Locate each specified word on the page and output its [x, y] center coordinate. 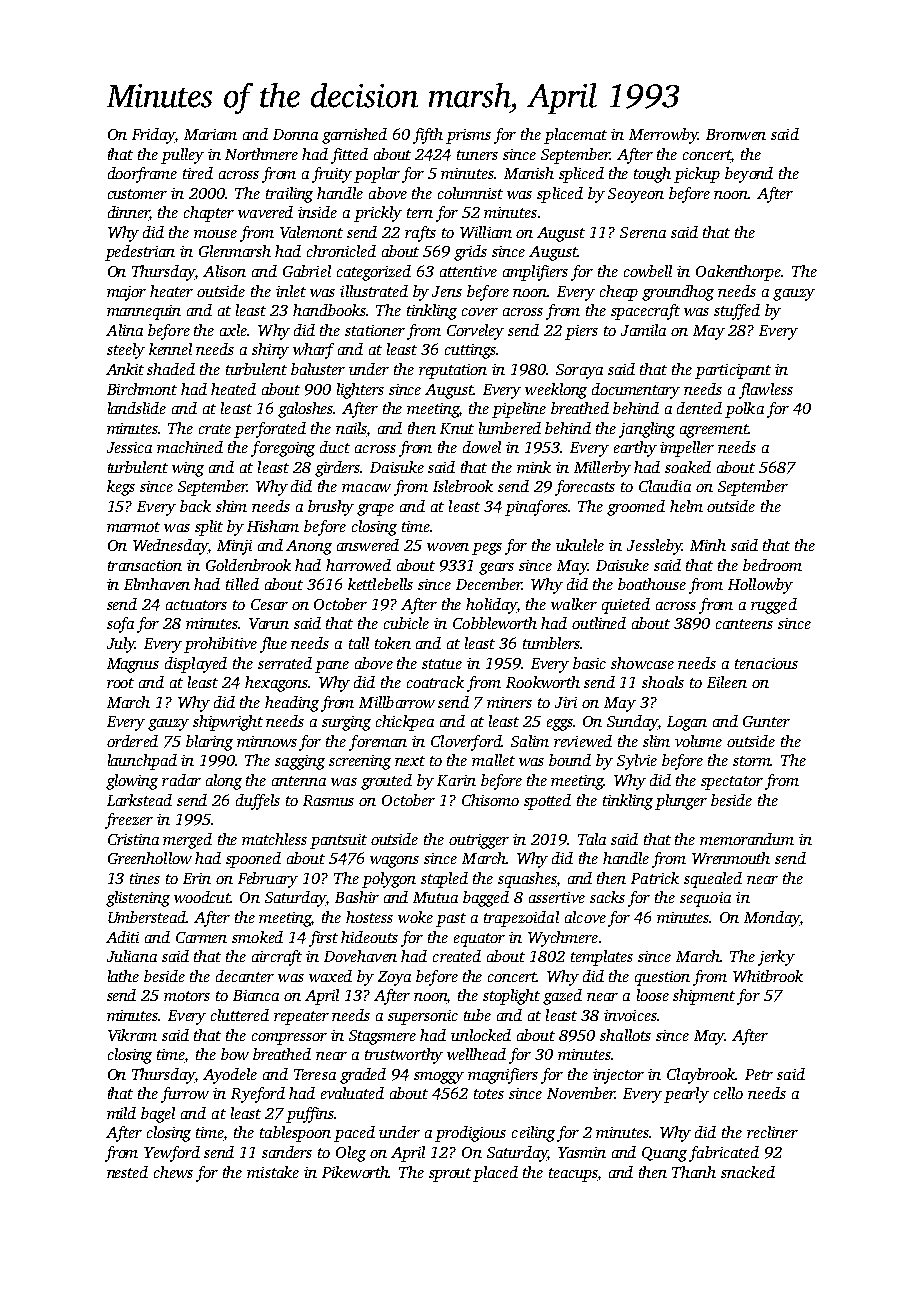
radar [181, 780]
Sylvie [637, 762]
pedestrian [140, 253]
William [486, 232]
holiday [491, 606]
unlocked [481, 1035]
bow [235, 1054]
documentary [636, 391]
